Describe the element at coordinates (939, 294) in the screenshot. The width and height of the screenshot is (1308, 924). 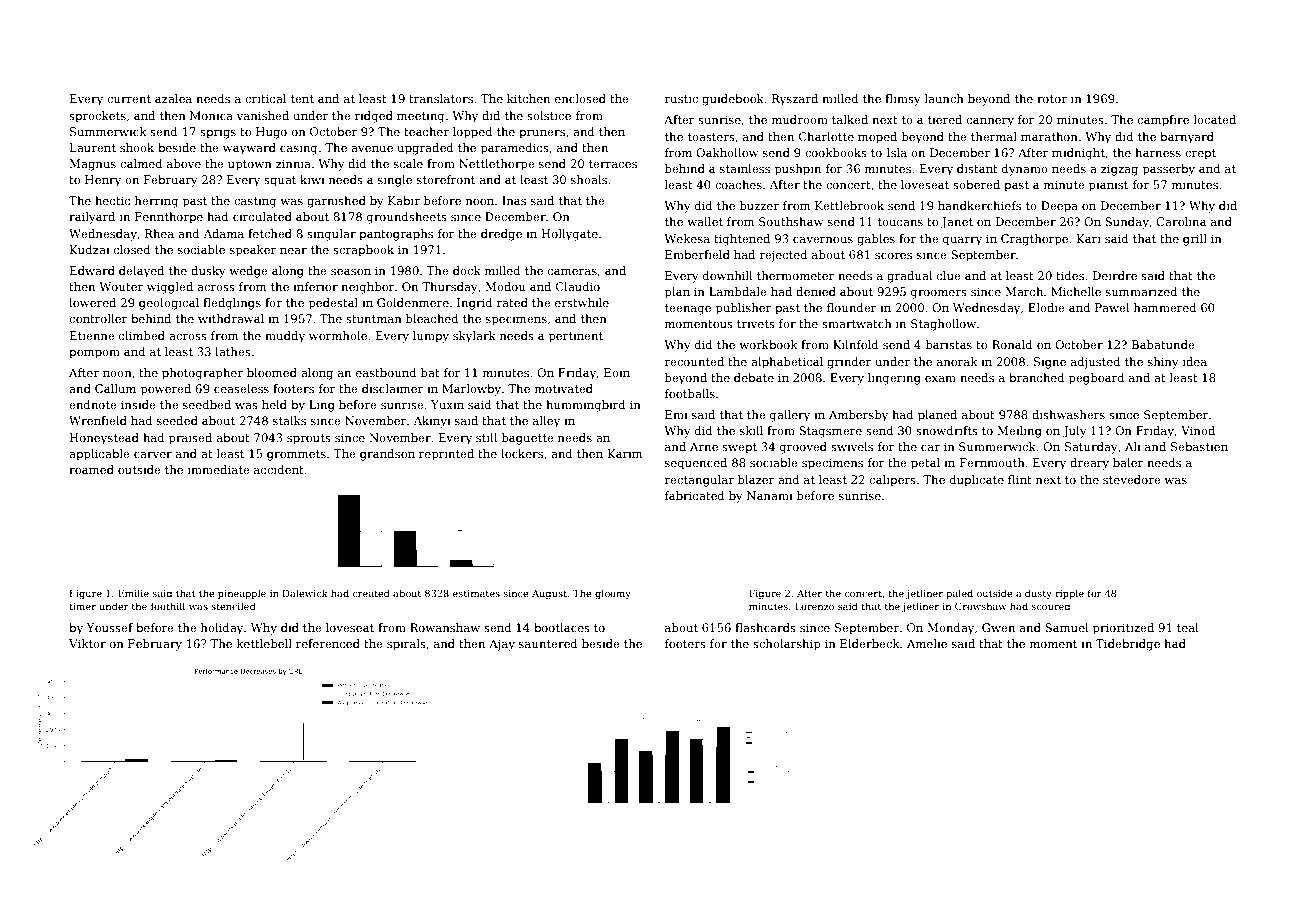
I see `groomers` at that location.
